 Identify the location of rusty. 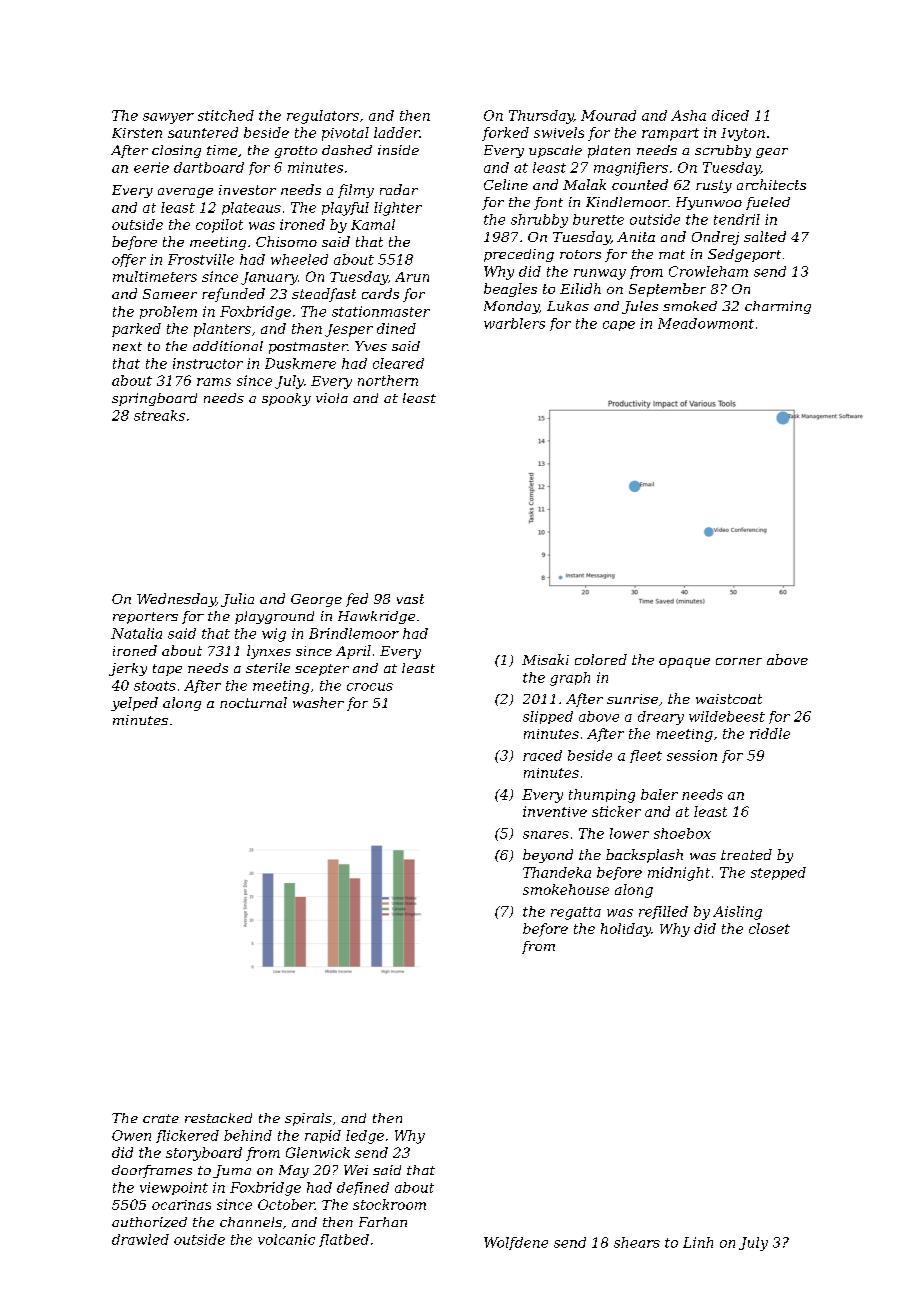
(714, 186).
